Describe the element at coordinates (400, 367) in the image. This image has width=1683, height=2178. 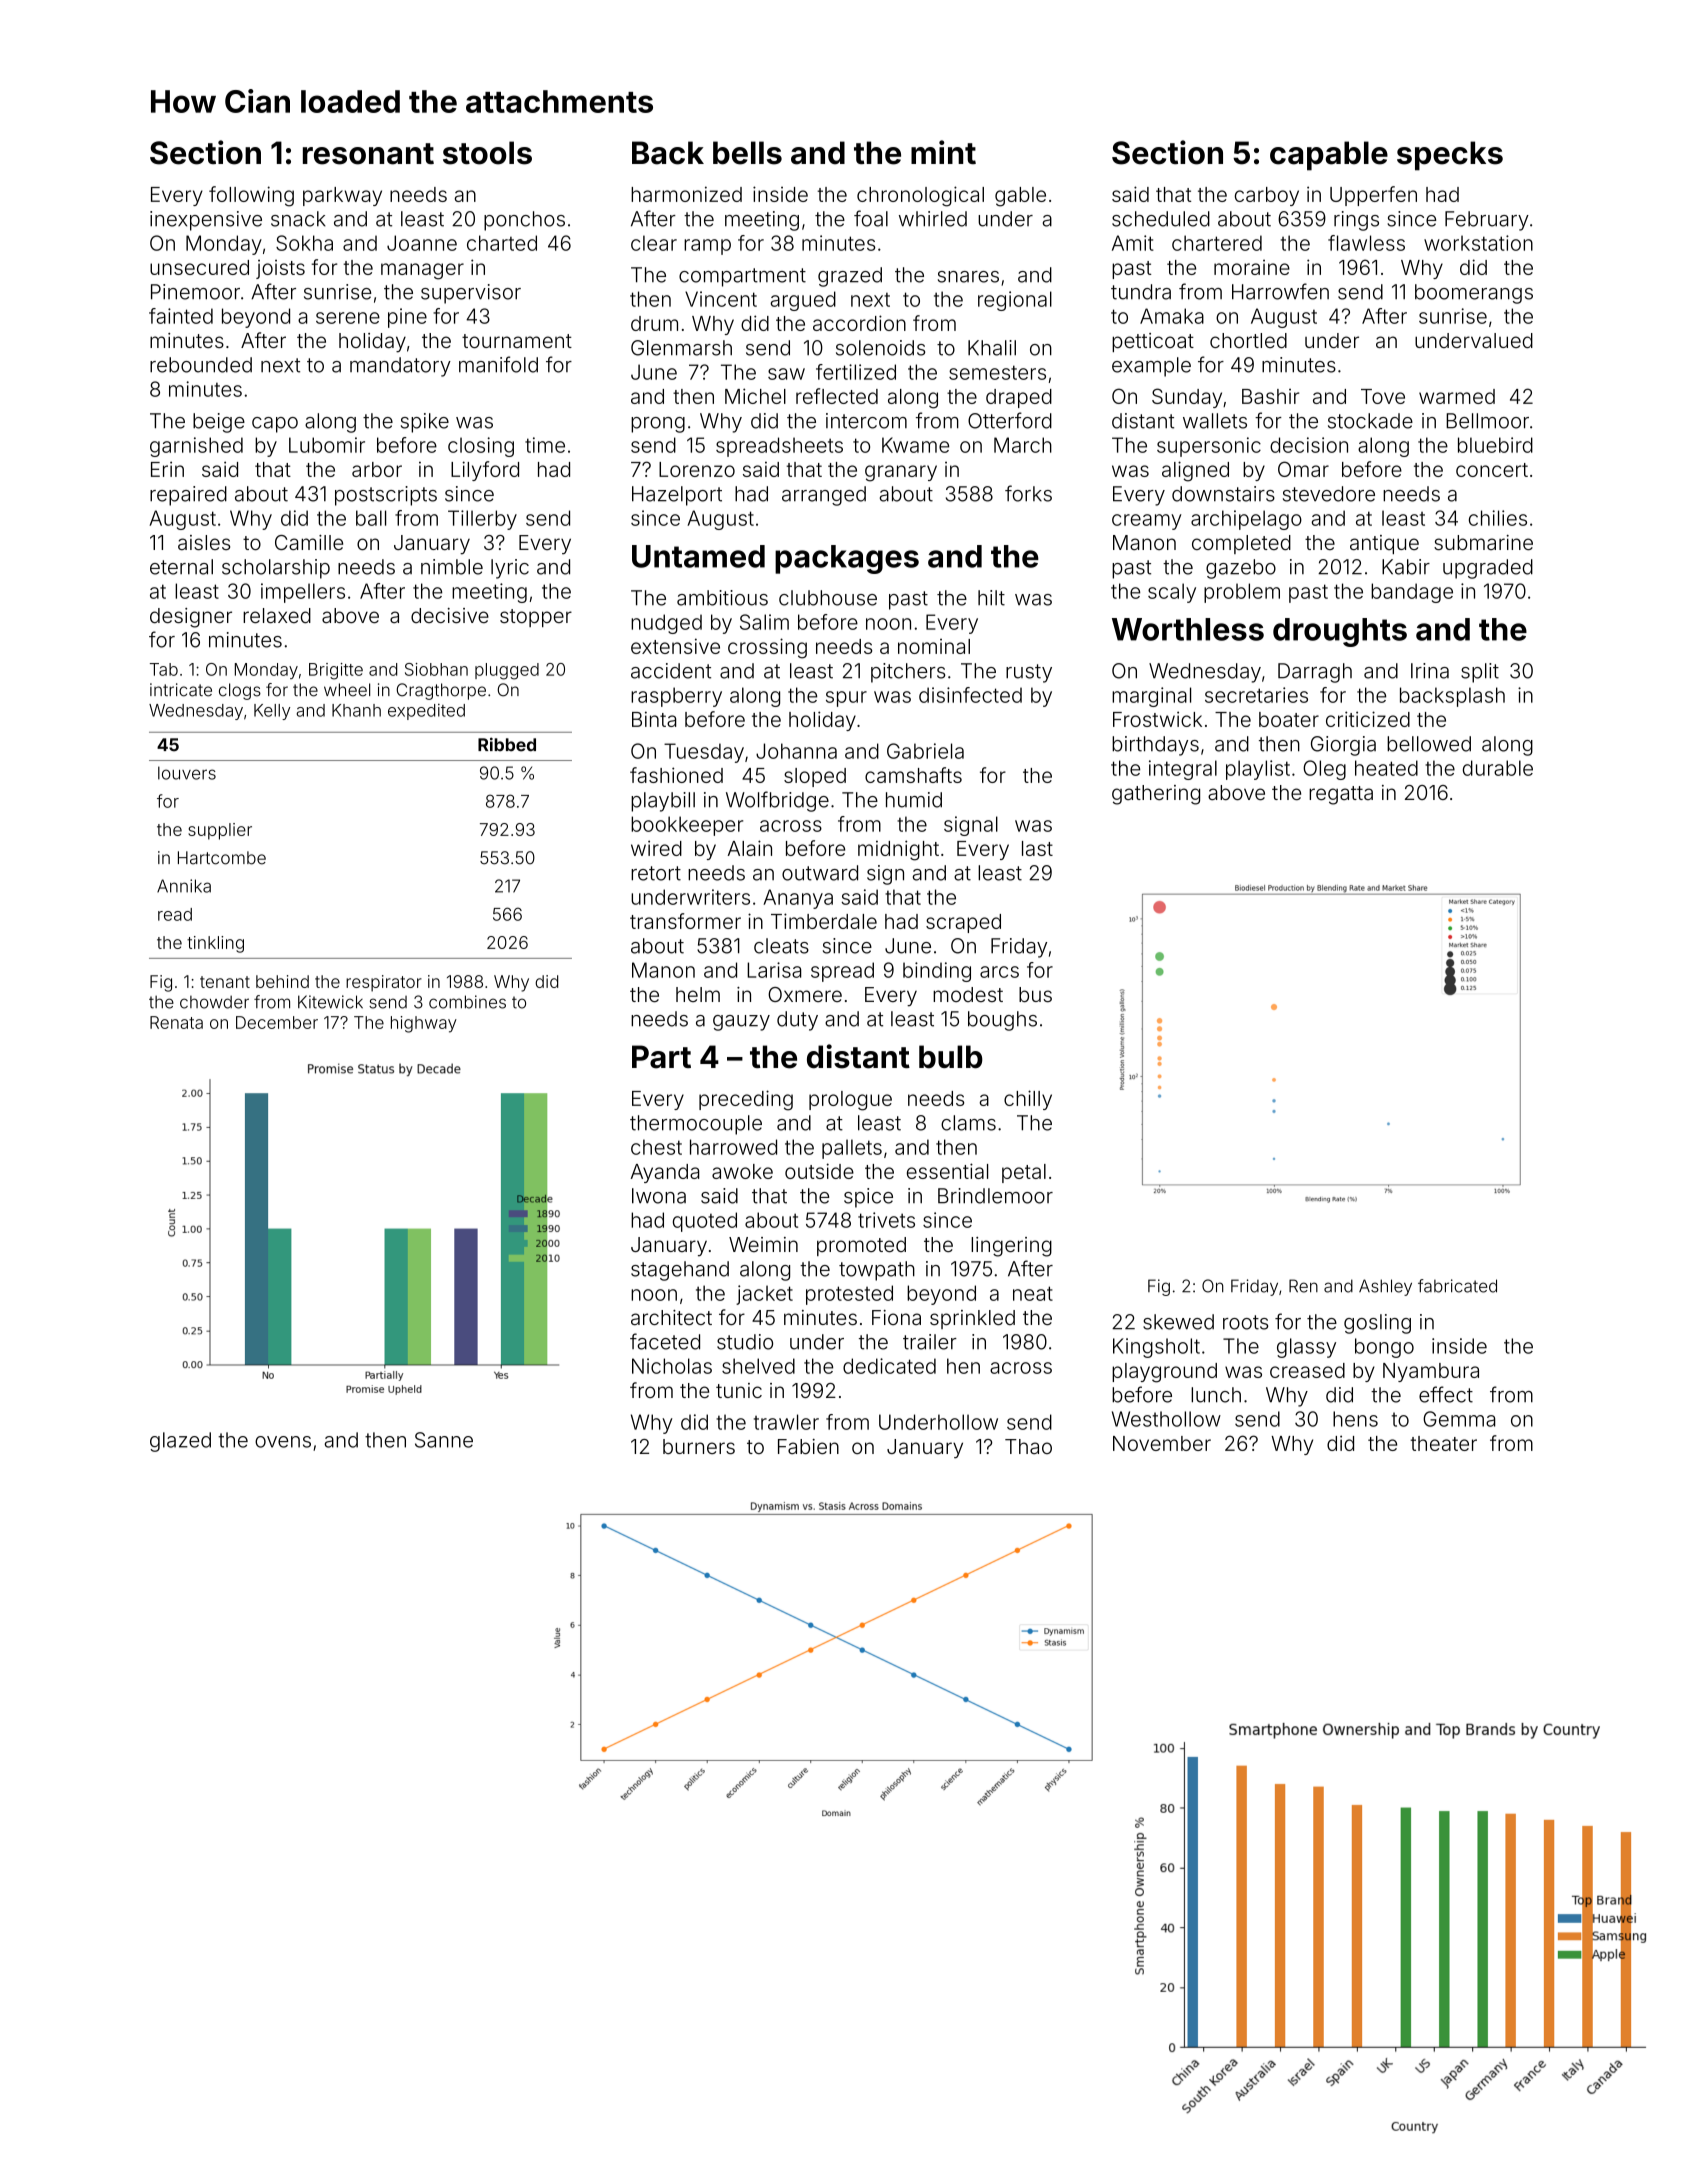
I see `mandatory` at that location.
